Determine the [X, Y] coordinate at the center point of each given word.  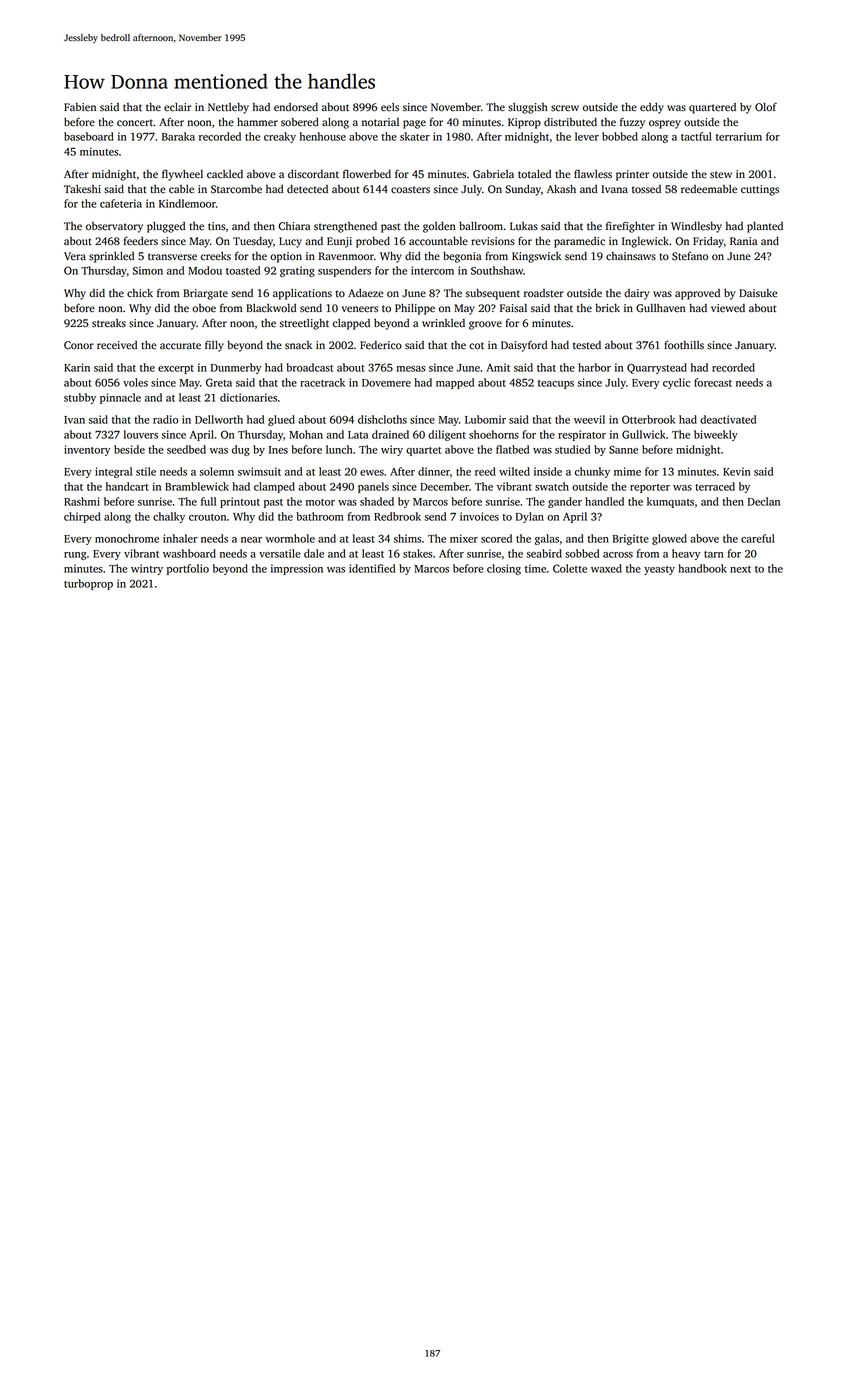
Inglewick [645, 242]
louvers [141, 434]
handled [604, 501]
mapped [455, 383]
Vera [75, 256]
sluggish [528, 108]
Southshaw [497, 270]
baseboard [89, 136]
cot [476, 346]
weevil [589, 419]
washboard [189, 553]
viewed [728, 308]
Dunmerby [236, 368]
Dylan [530, 517]
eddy [652, 108]
